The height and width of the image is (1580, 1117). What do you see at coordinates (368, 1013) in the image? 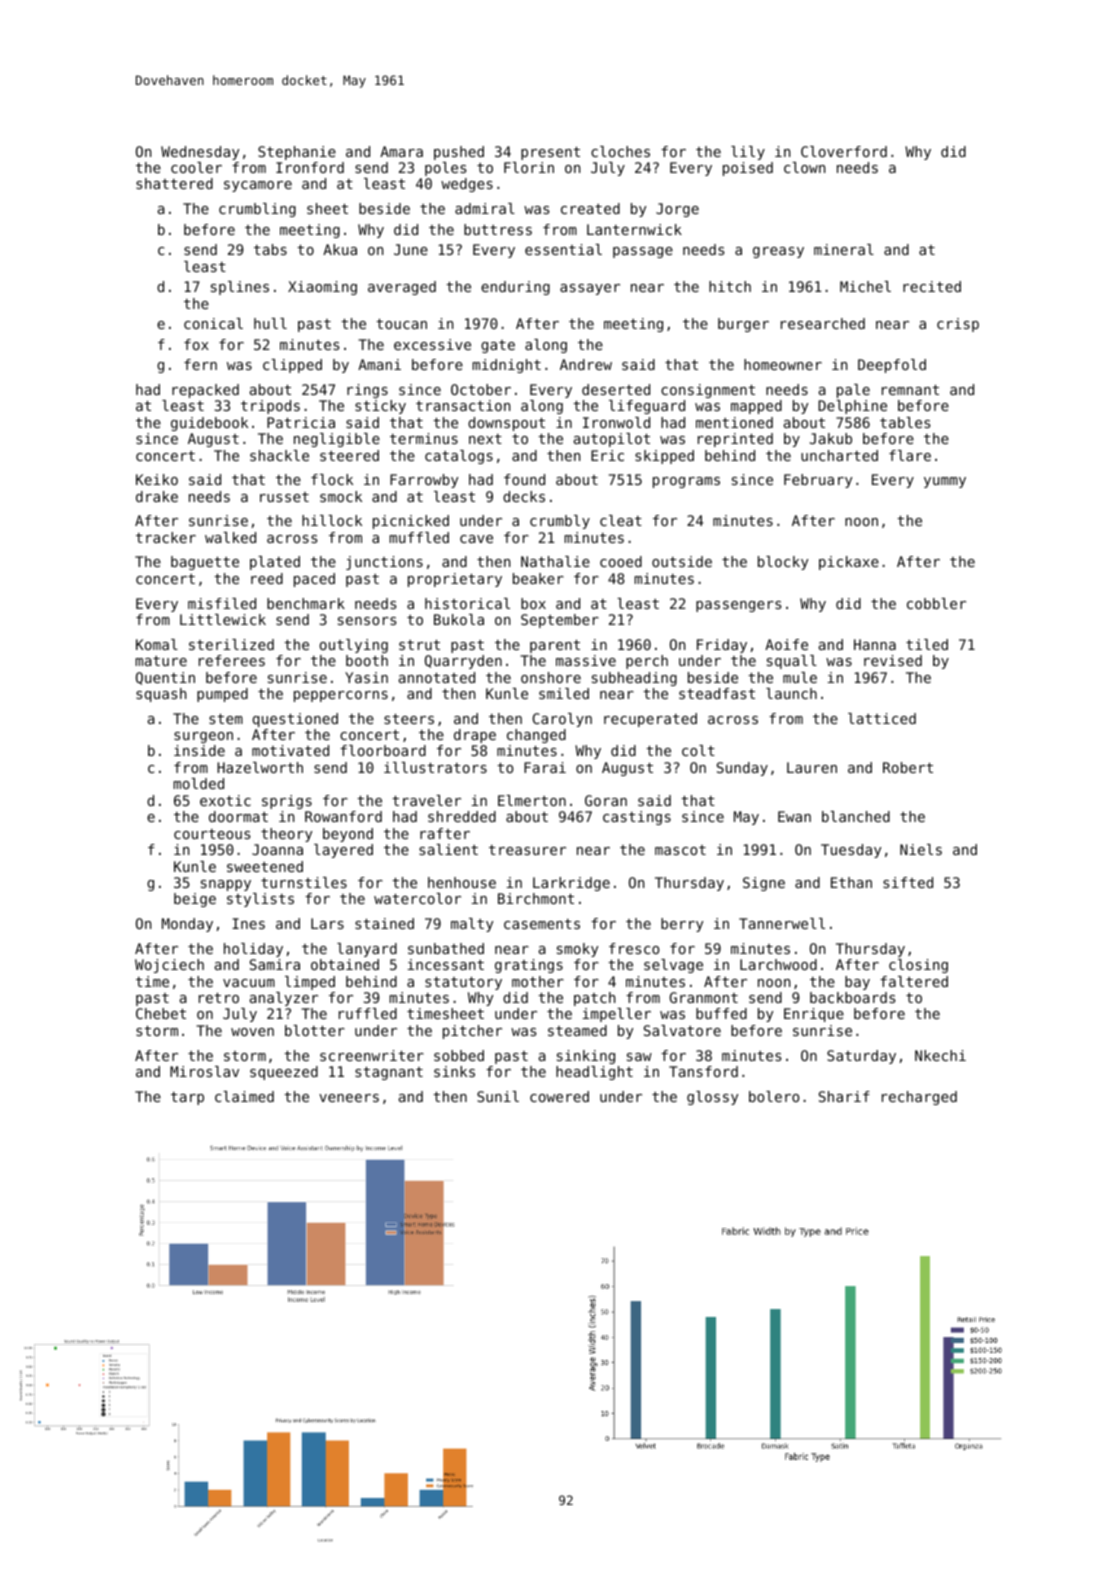
I see `ruffled` at bounding box center [368, 1013].
